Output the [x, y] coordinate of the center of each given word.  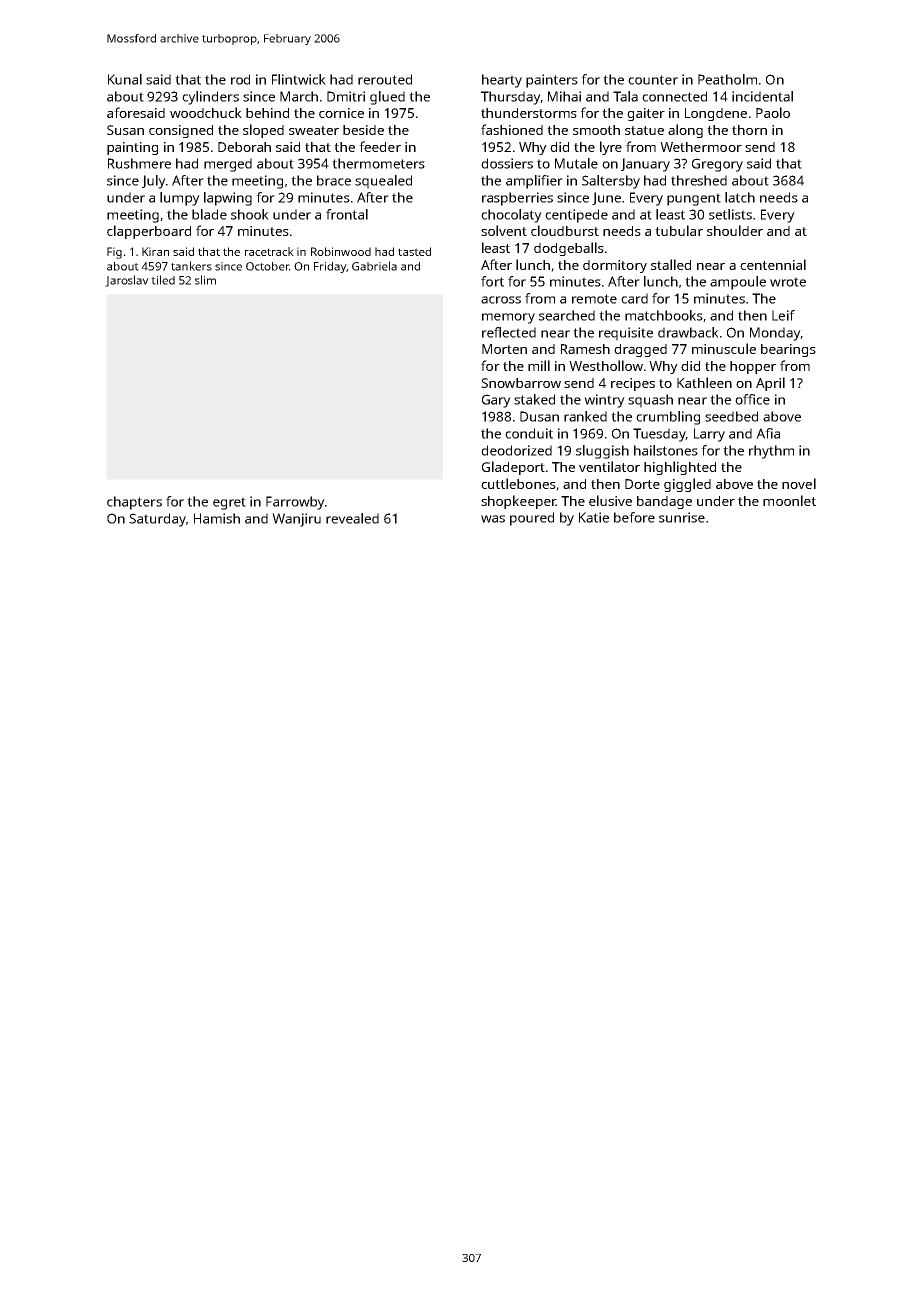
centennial [773, 264]
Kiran [155, 251]
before [634, 517]
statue [644, 130]
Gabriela [374, 266]
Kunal [125, 79]
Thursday [510, 98]
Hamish [217, 518]
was [493, 519]
